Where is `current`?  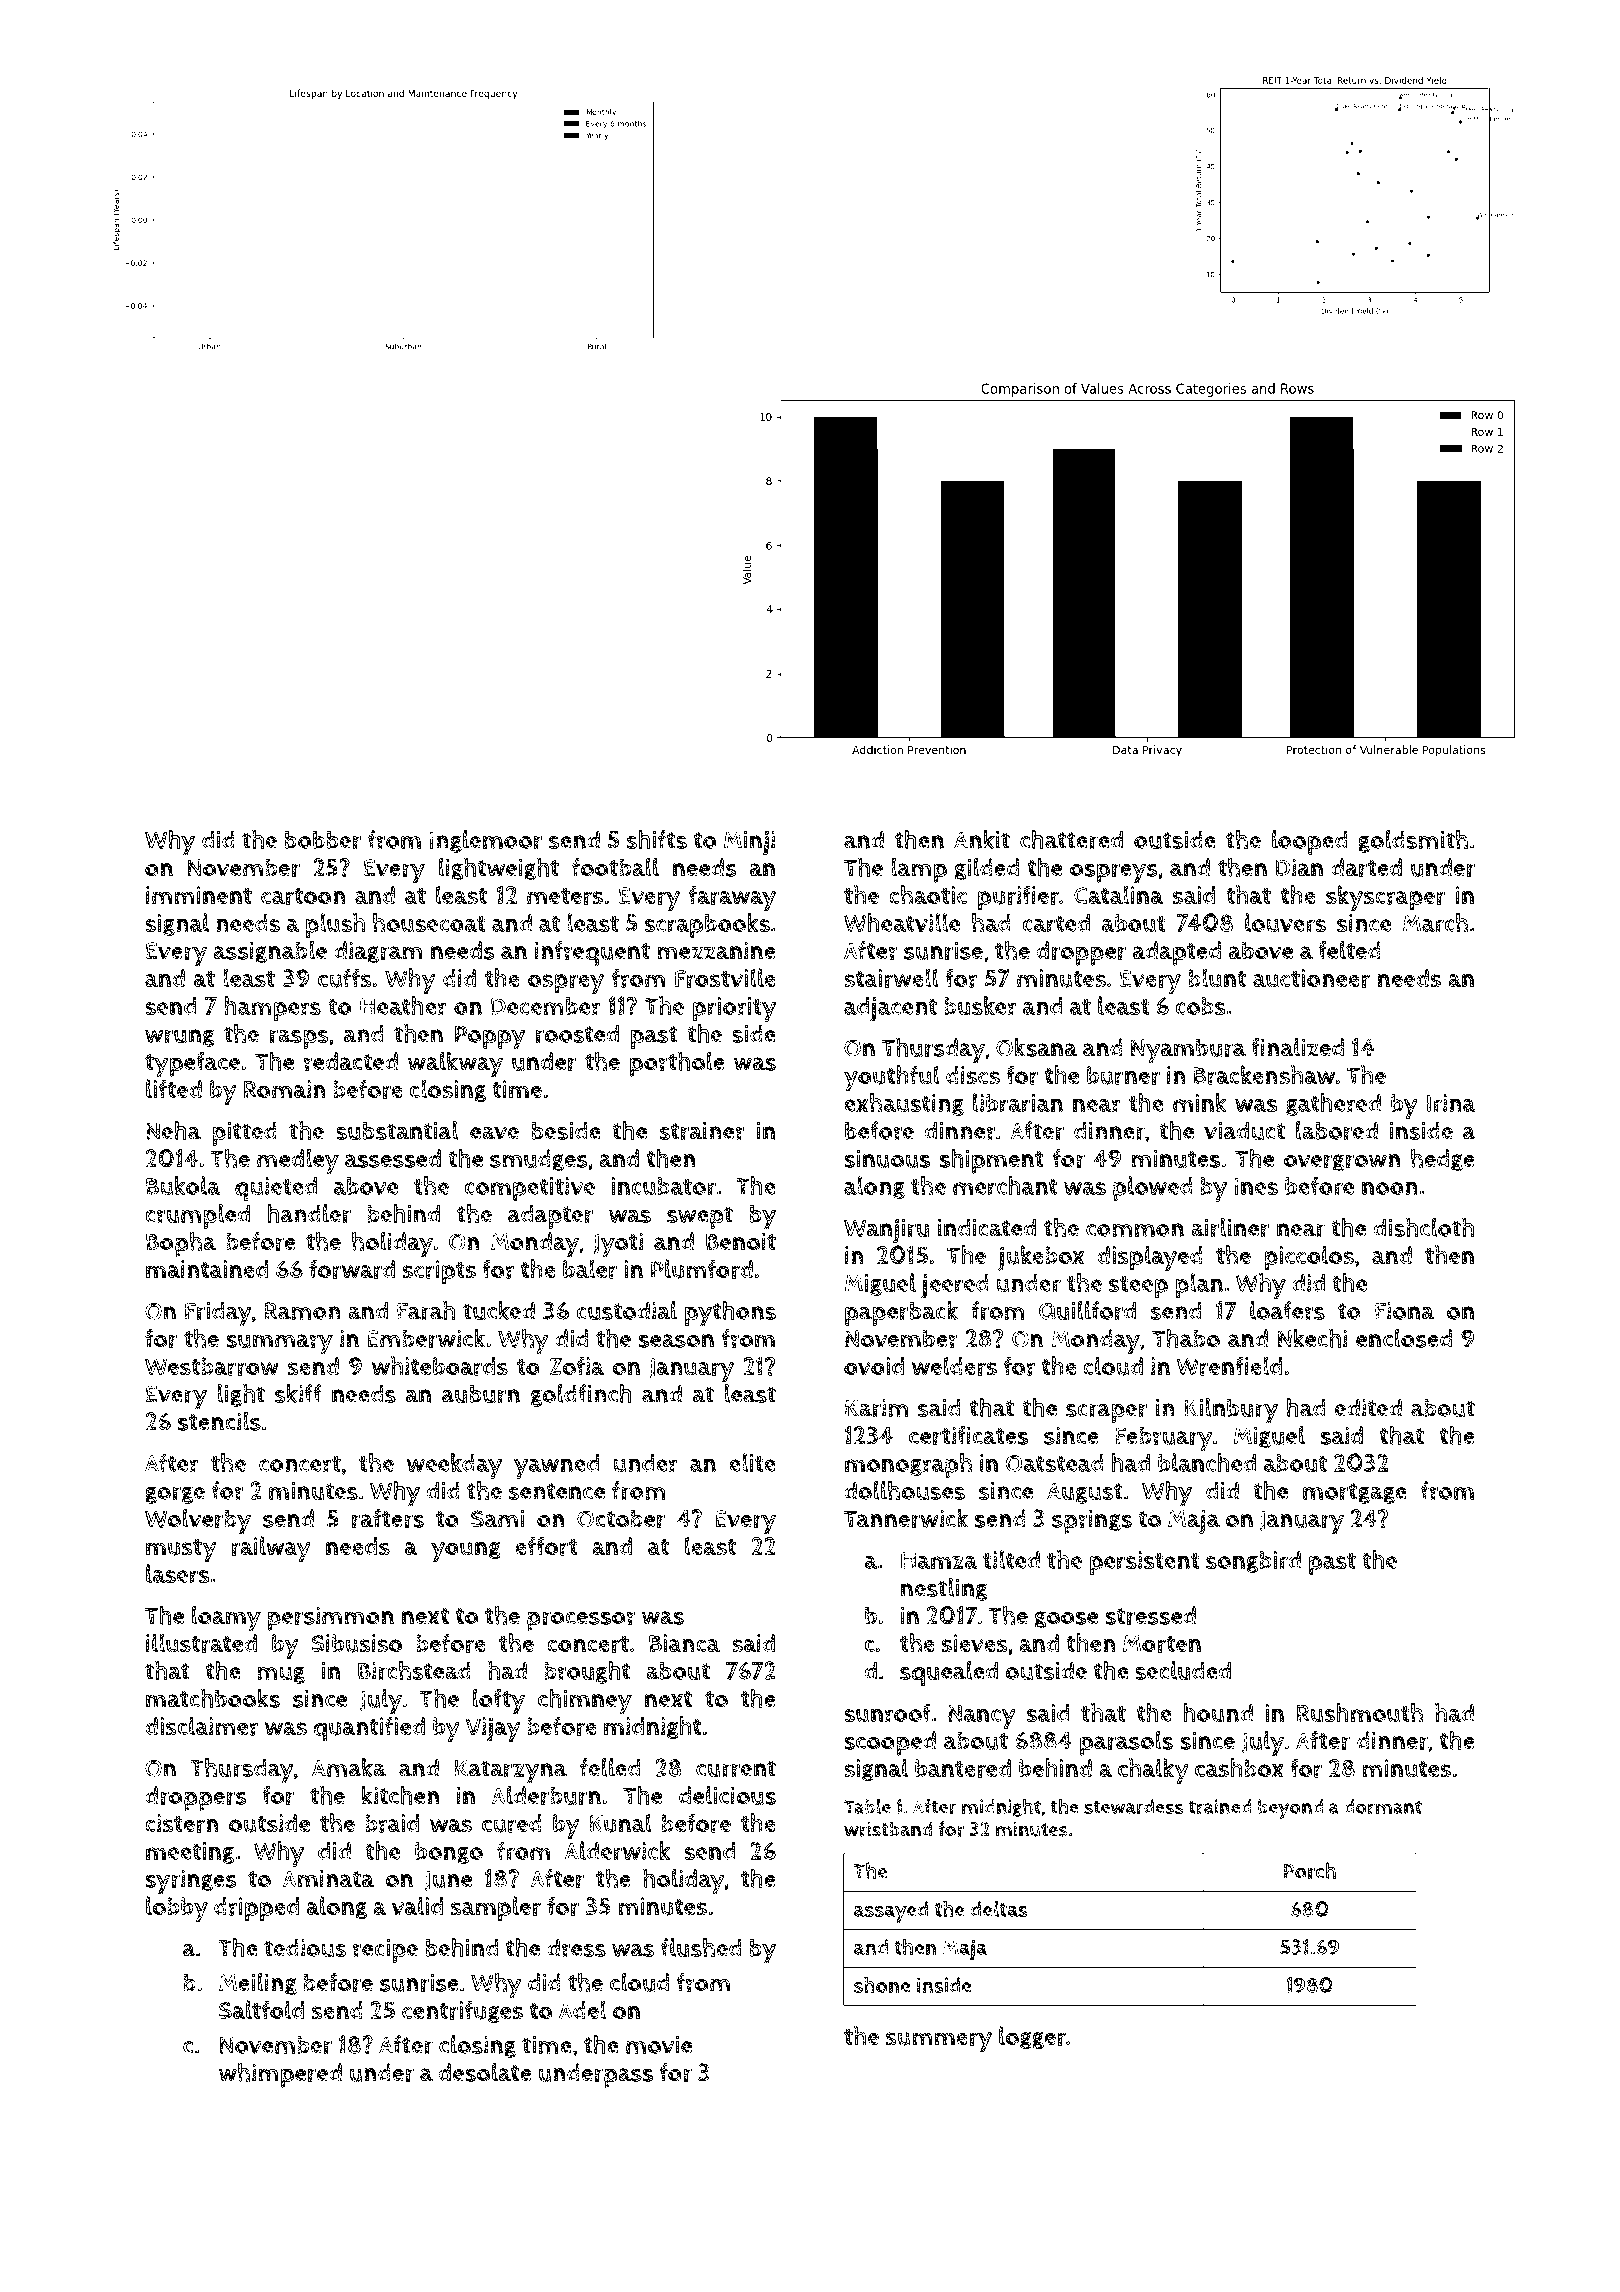 current is located at coordinates (736, 1768).
